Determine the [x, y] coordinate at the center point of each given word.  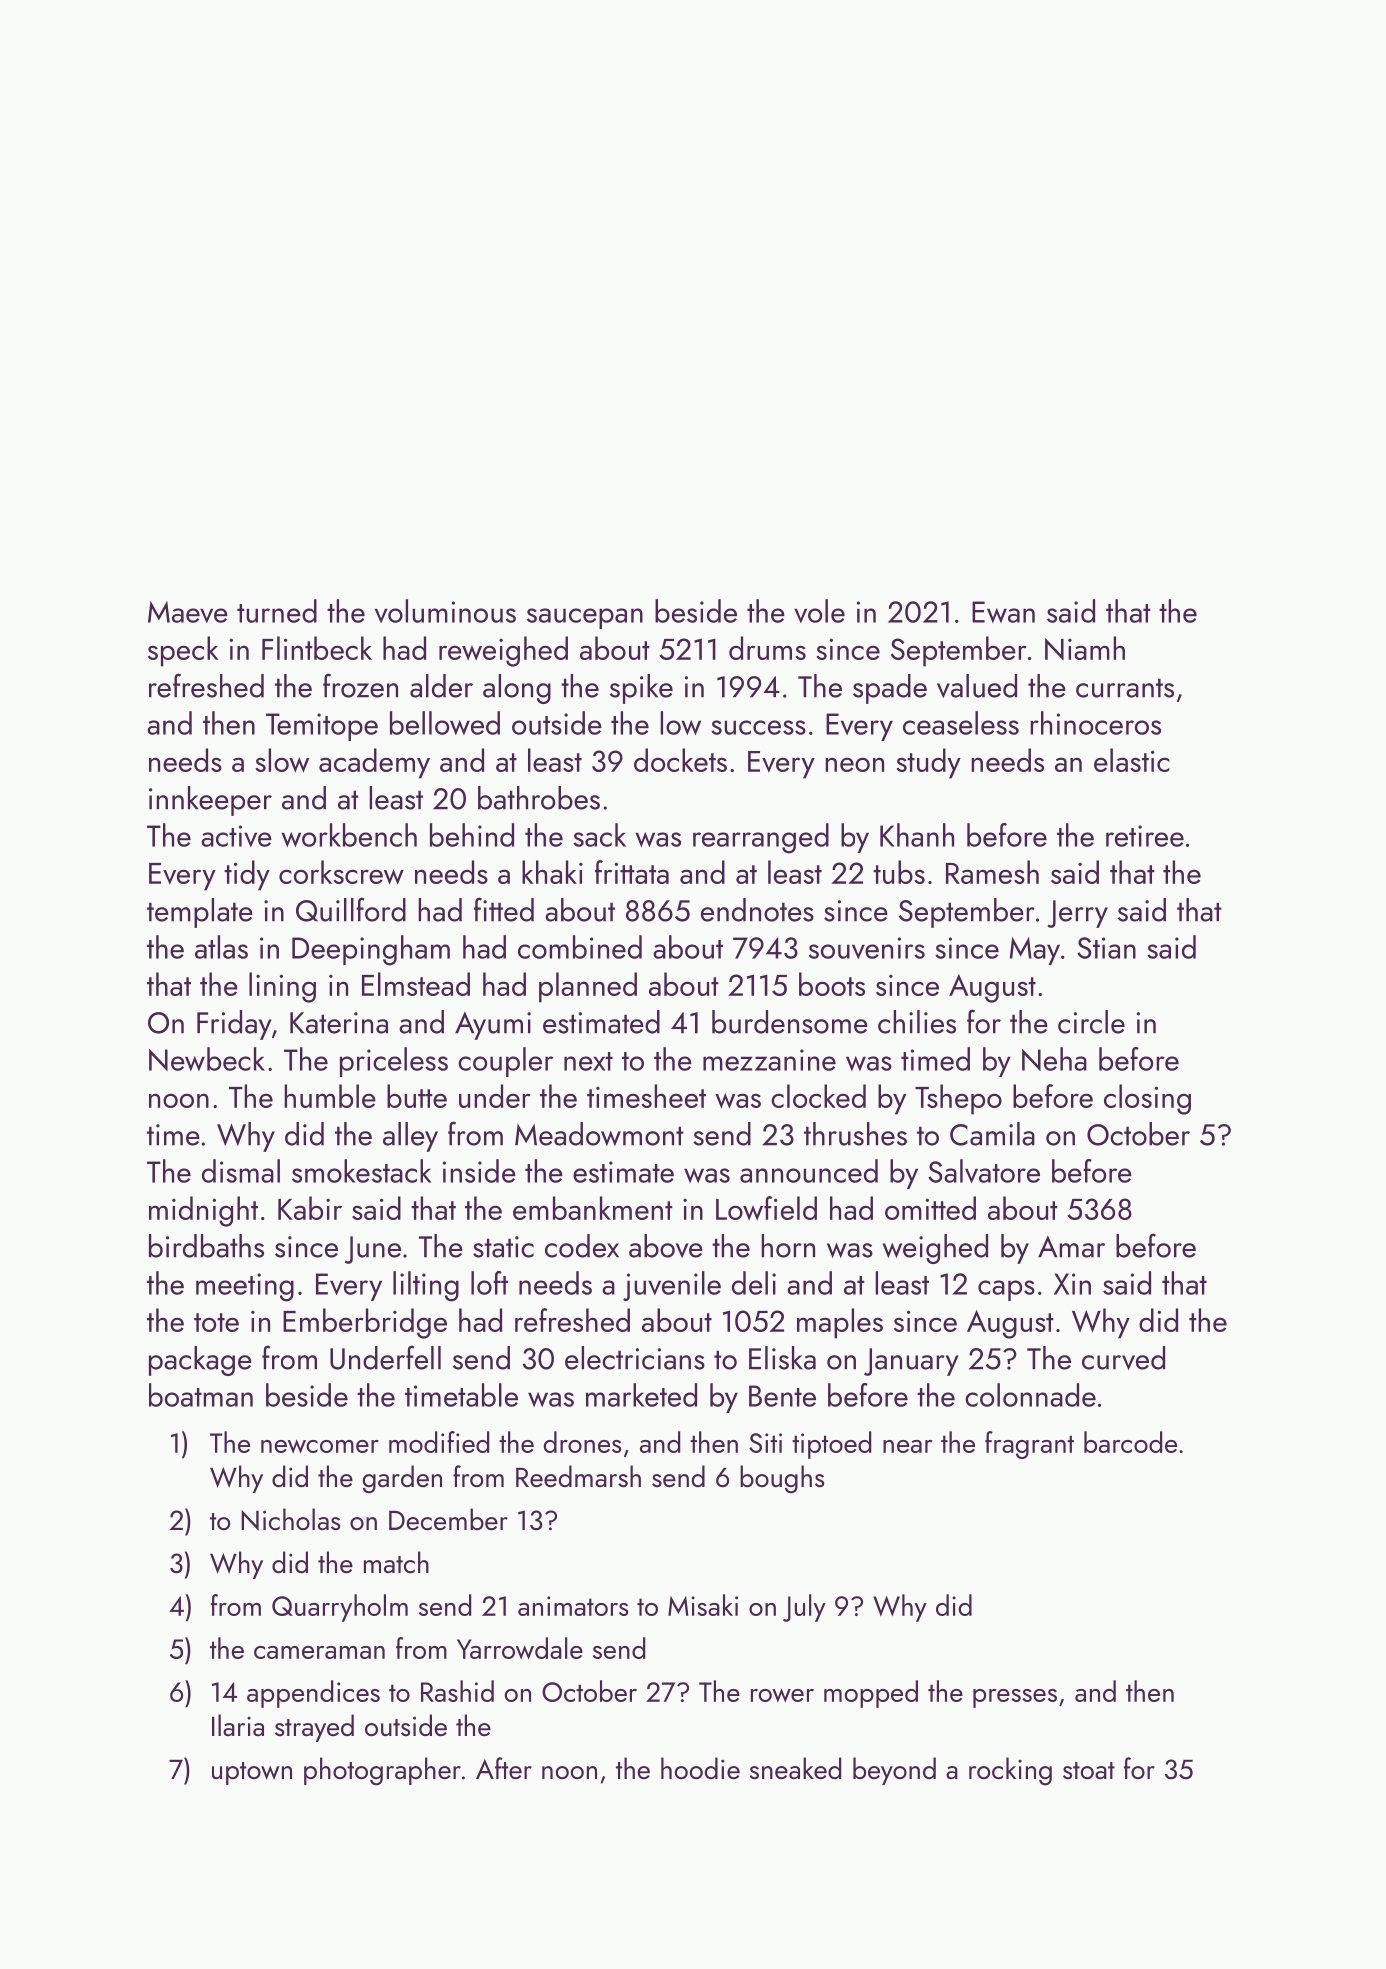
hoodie [700, 1768]
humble [330, 1096]
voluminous [445, 611]
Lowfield [766, 1208]
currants [1125, 688]
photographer [382, 1771]
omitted [930, 1208]
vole [819, 611]
